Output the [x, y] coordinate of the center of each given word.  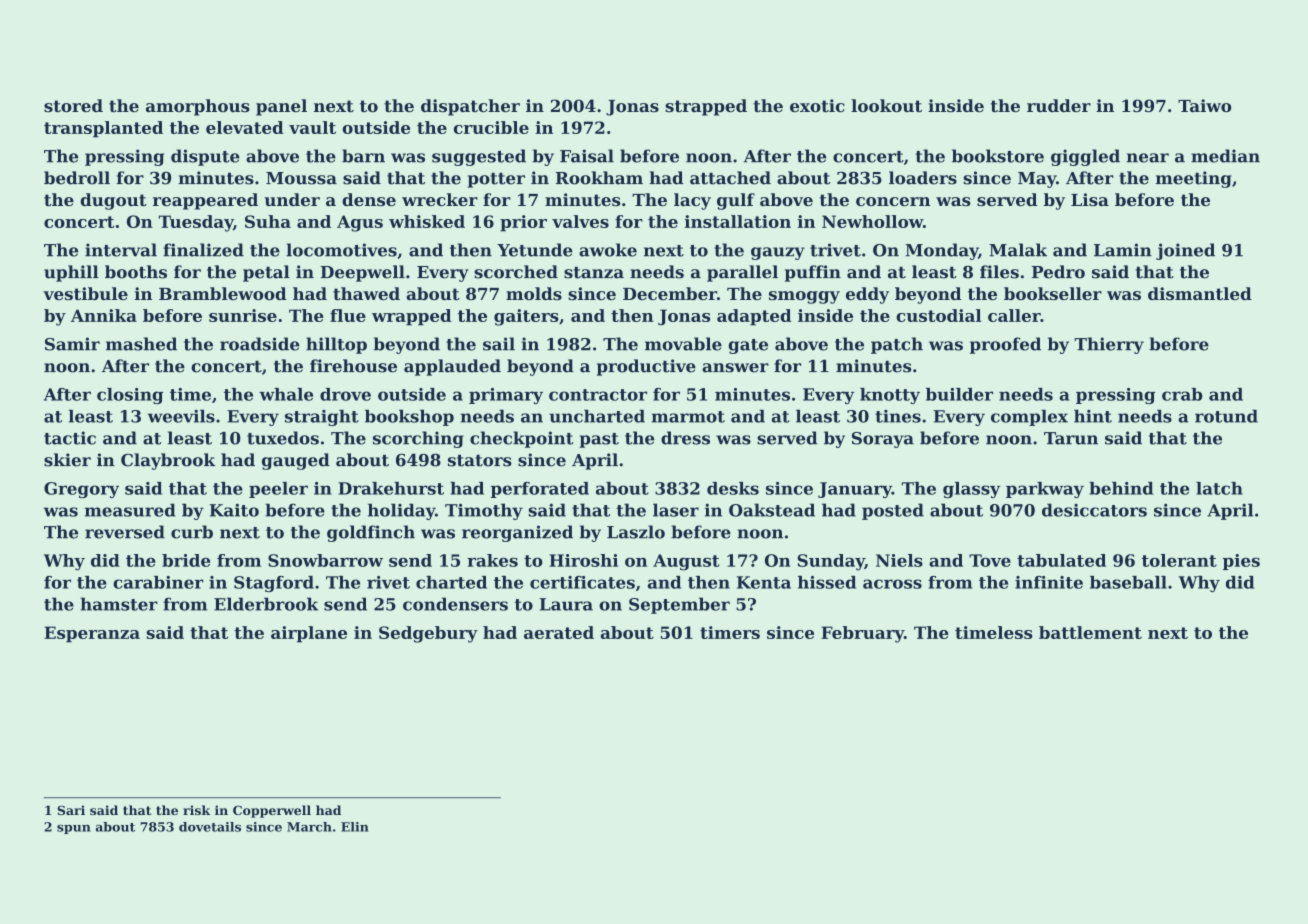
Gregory [81, 490]
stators [480, 461]
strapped [706, 107]
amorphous [198, 107]
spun [73, 829]
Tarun [1071, 438]
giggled [1085, 157]
